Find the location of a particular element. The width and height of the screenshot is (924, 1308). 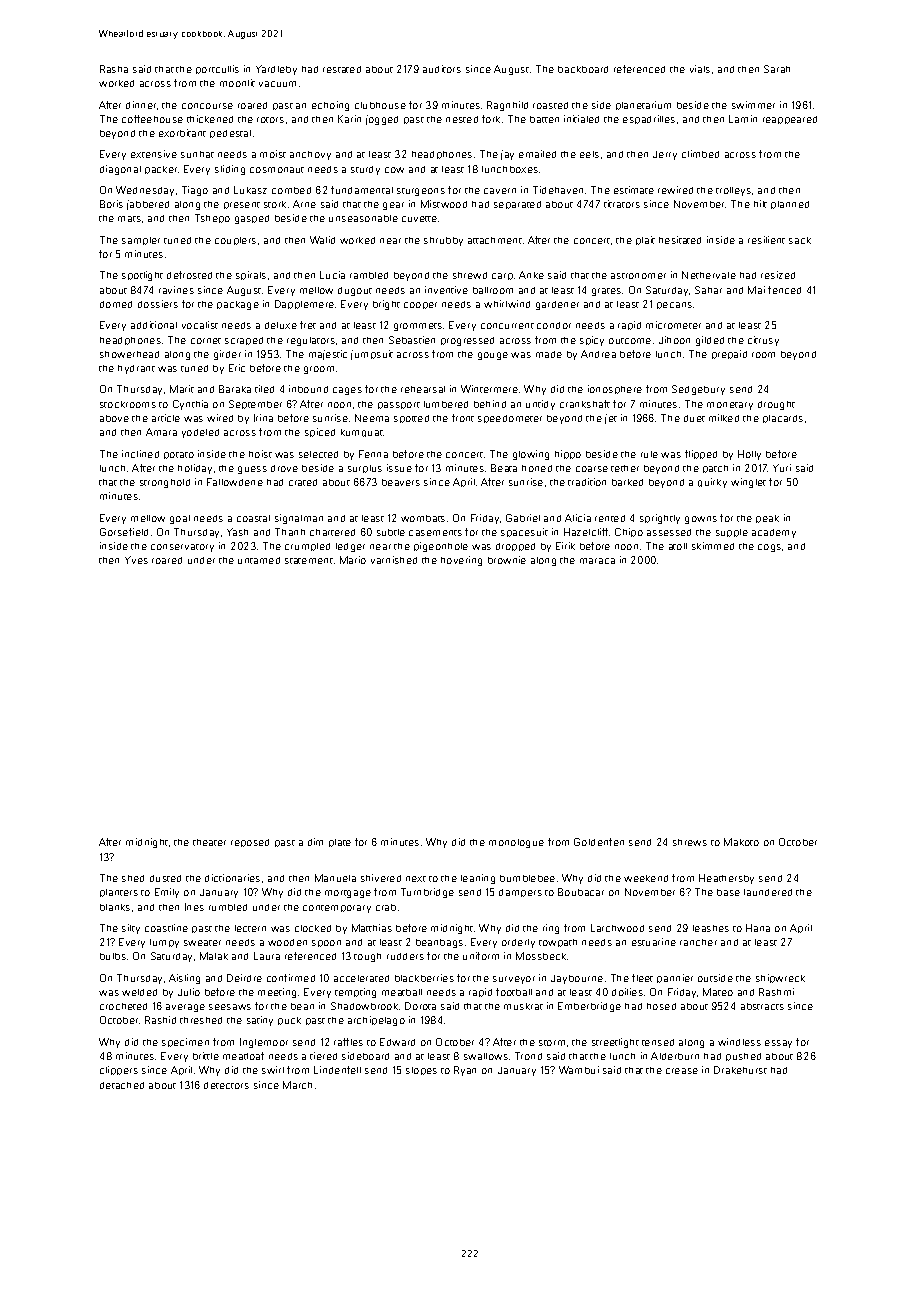

nested is located at coordinates (462, 119).
